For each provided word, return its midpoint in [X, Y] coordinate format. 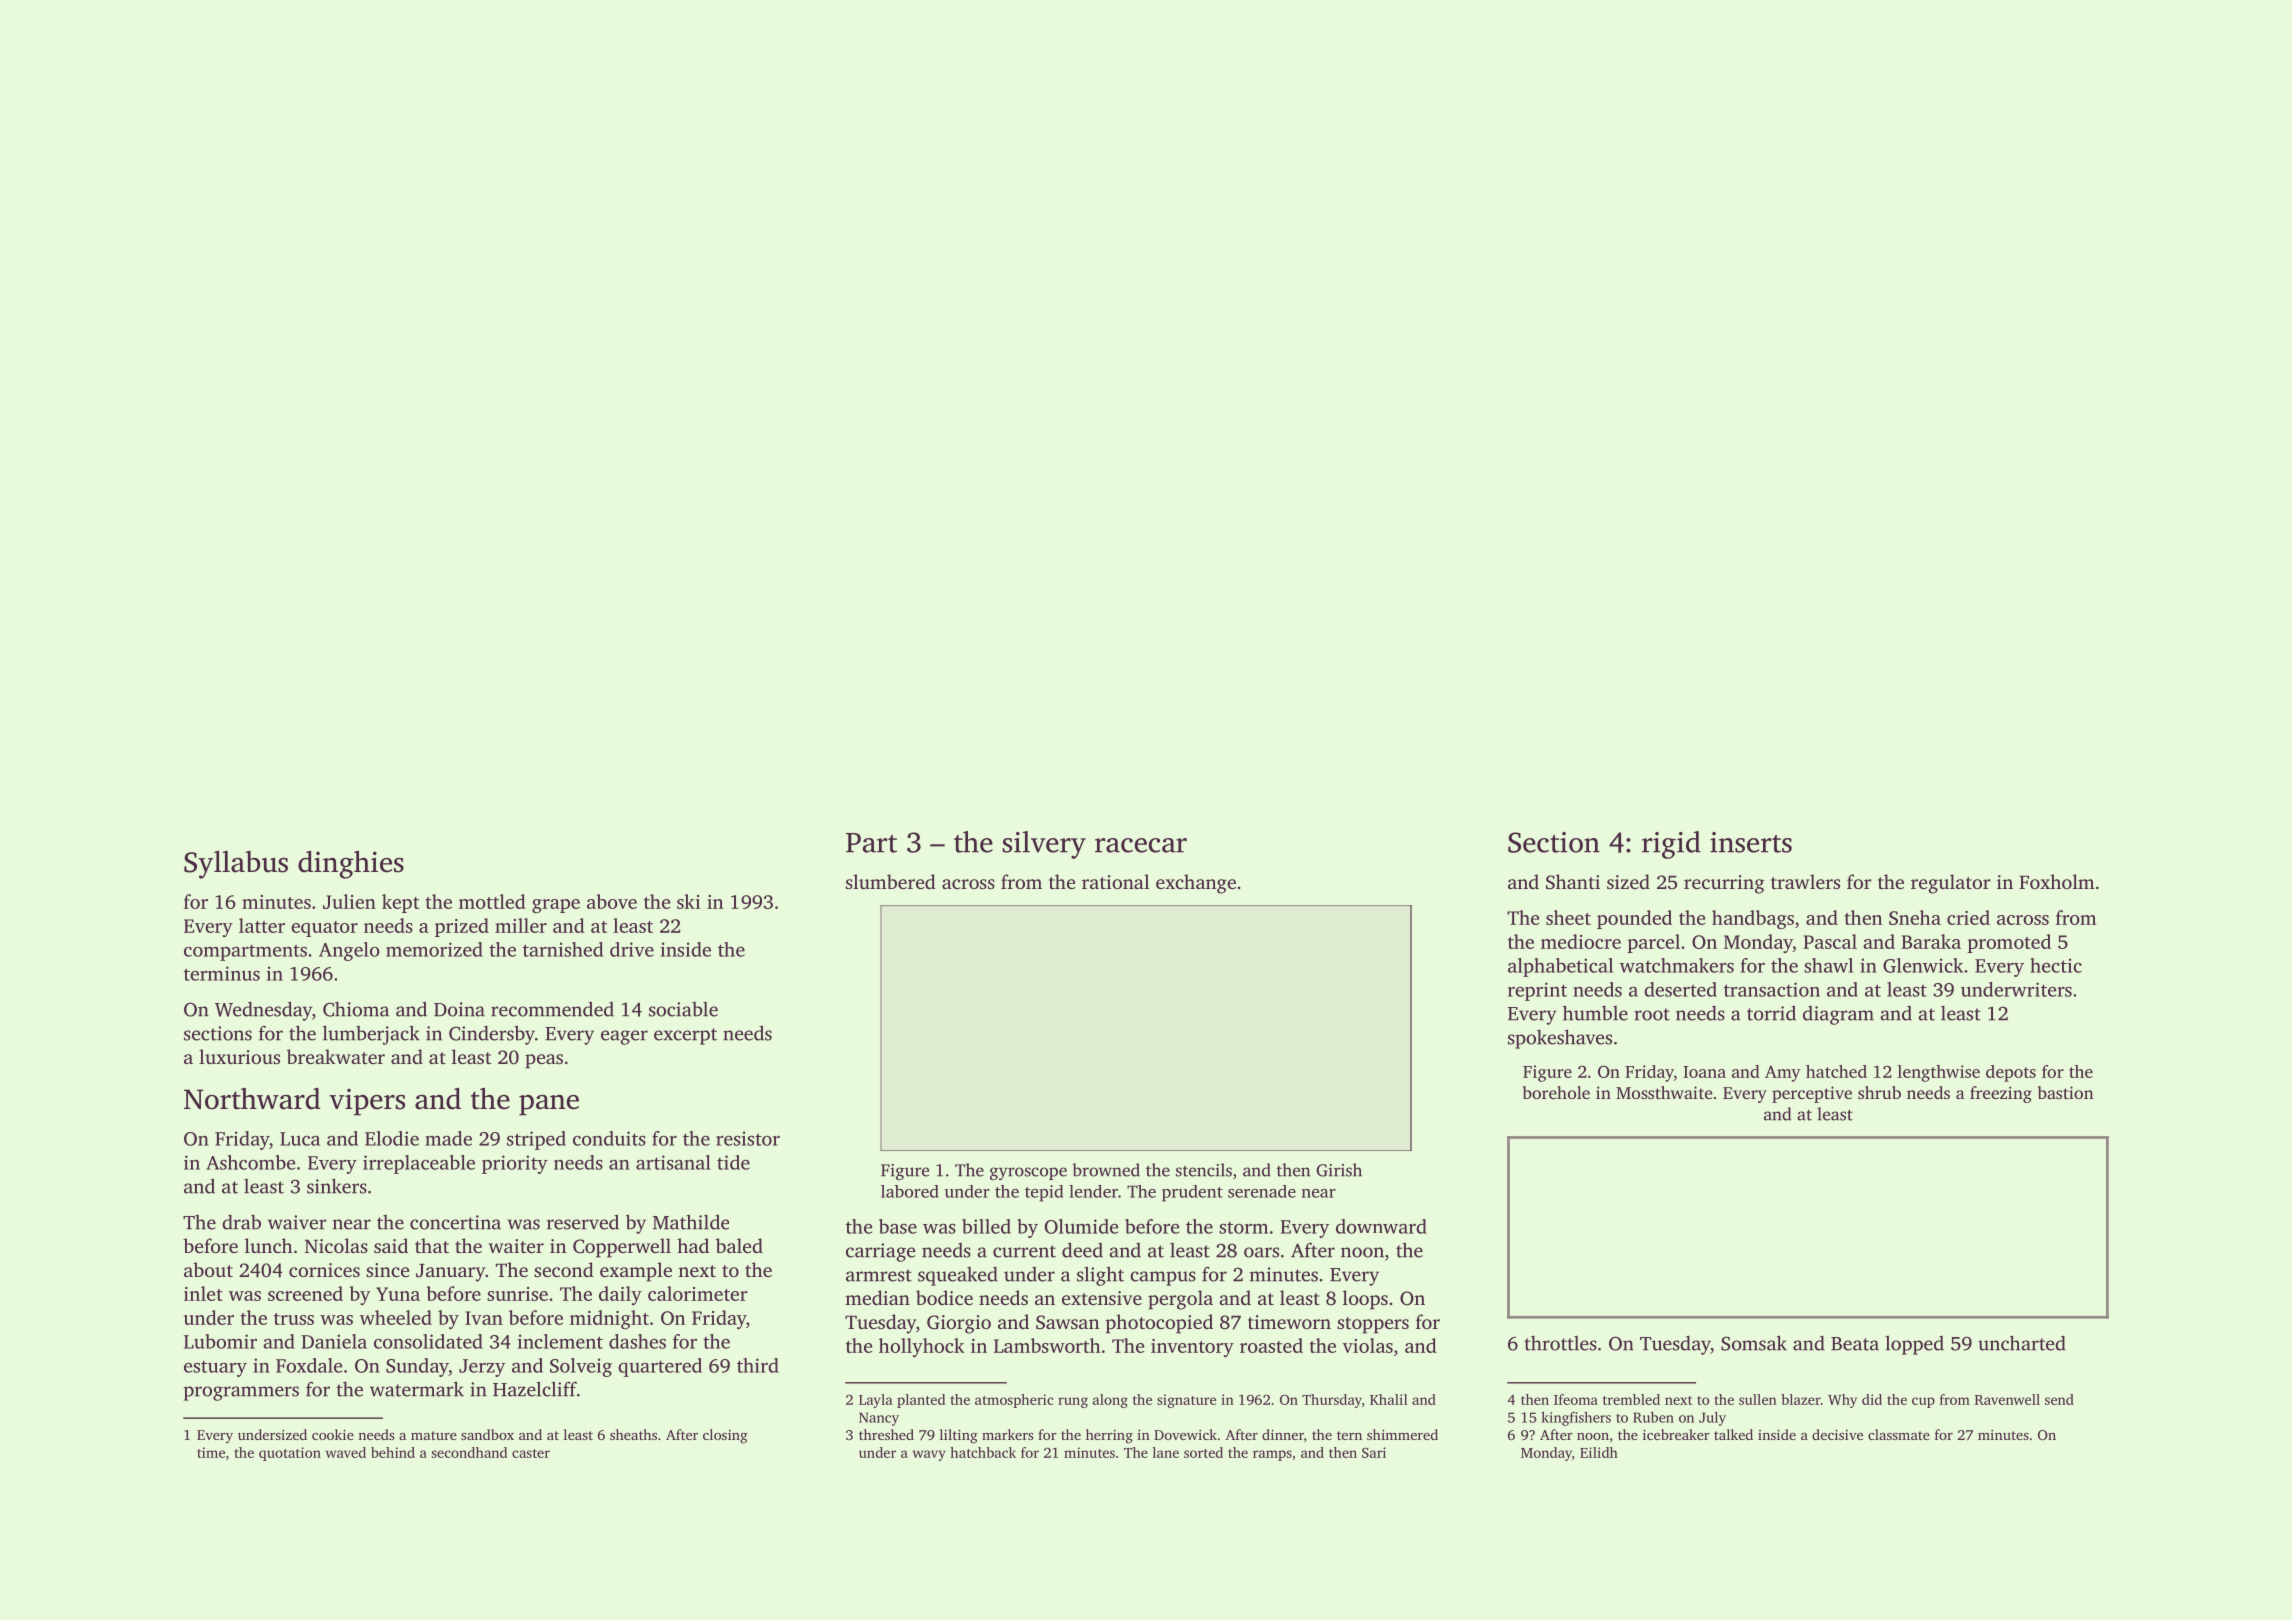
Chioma [356, 1009]
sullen [1758, 1399]
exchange [1196, 884]
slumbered [891, 881]
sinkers [337, 1186]
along [1110, 1401]
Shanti [1573, 882]
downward [1381, 1226]
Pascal [1830, 941]
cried [1968, 917]
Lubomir [220, 1341]
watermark [417, 1389]
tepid [1044, 1193]
